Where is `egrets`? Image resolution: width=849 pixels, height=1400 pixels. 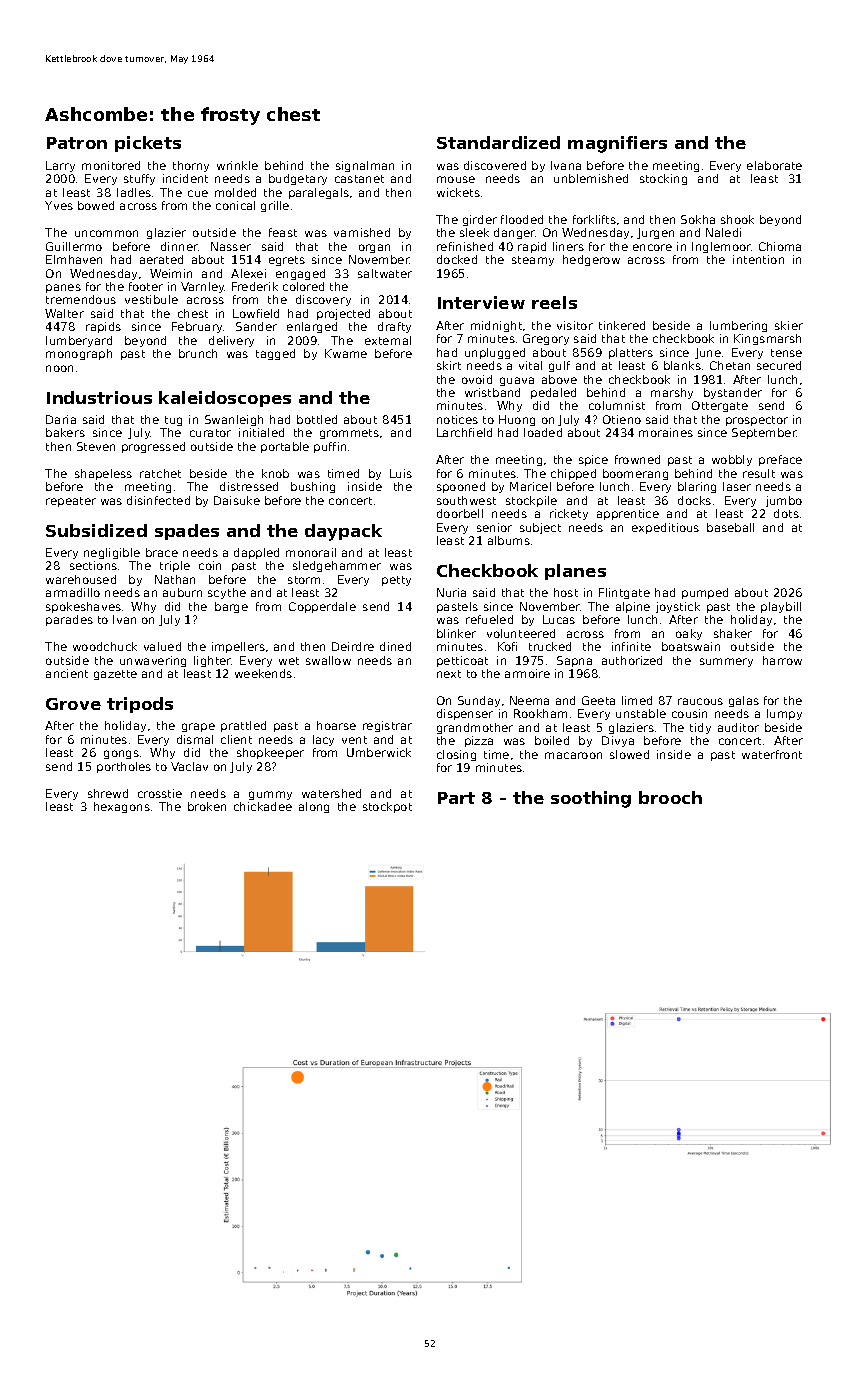
egrets is located at coordinates (287, 261).
